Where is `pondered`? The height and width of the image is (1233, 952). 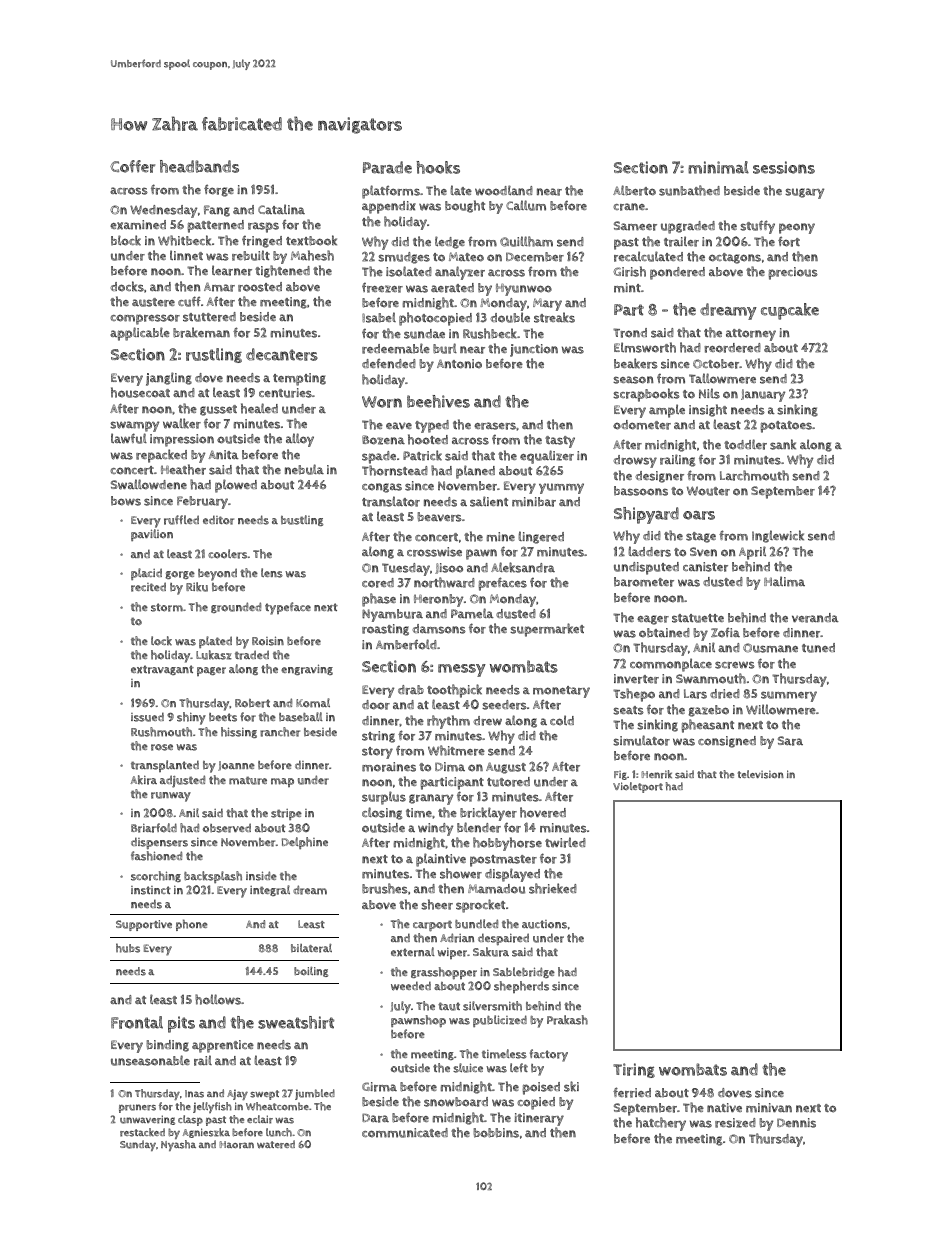 pondered is located at coordinates (677, 273).
